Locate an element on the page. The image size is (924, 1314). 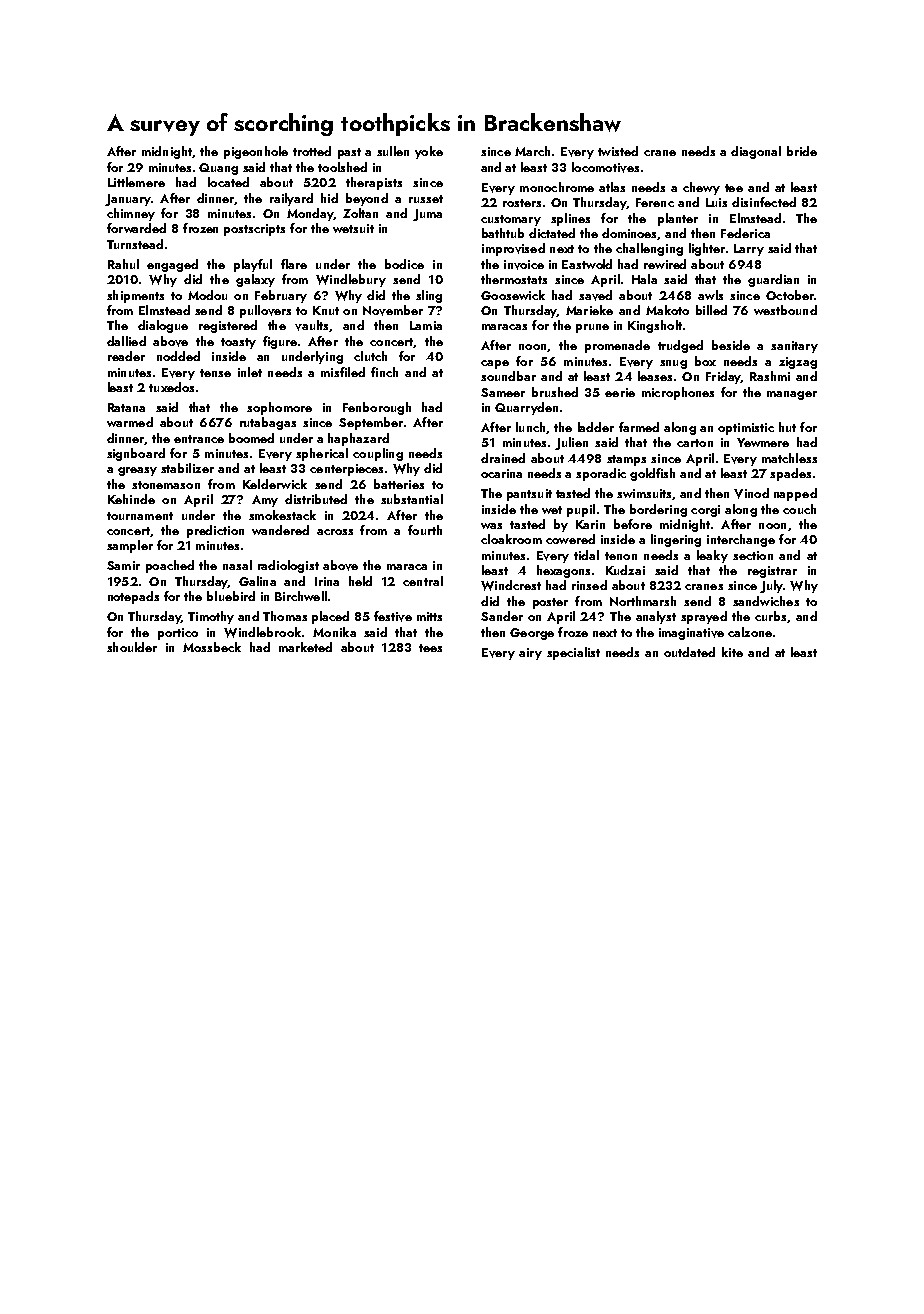
Lamia is located at coordinates (426, 325).
